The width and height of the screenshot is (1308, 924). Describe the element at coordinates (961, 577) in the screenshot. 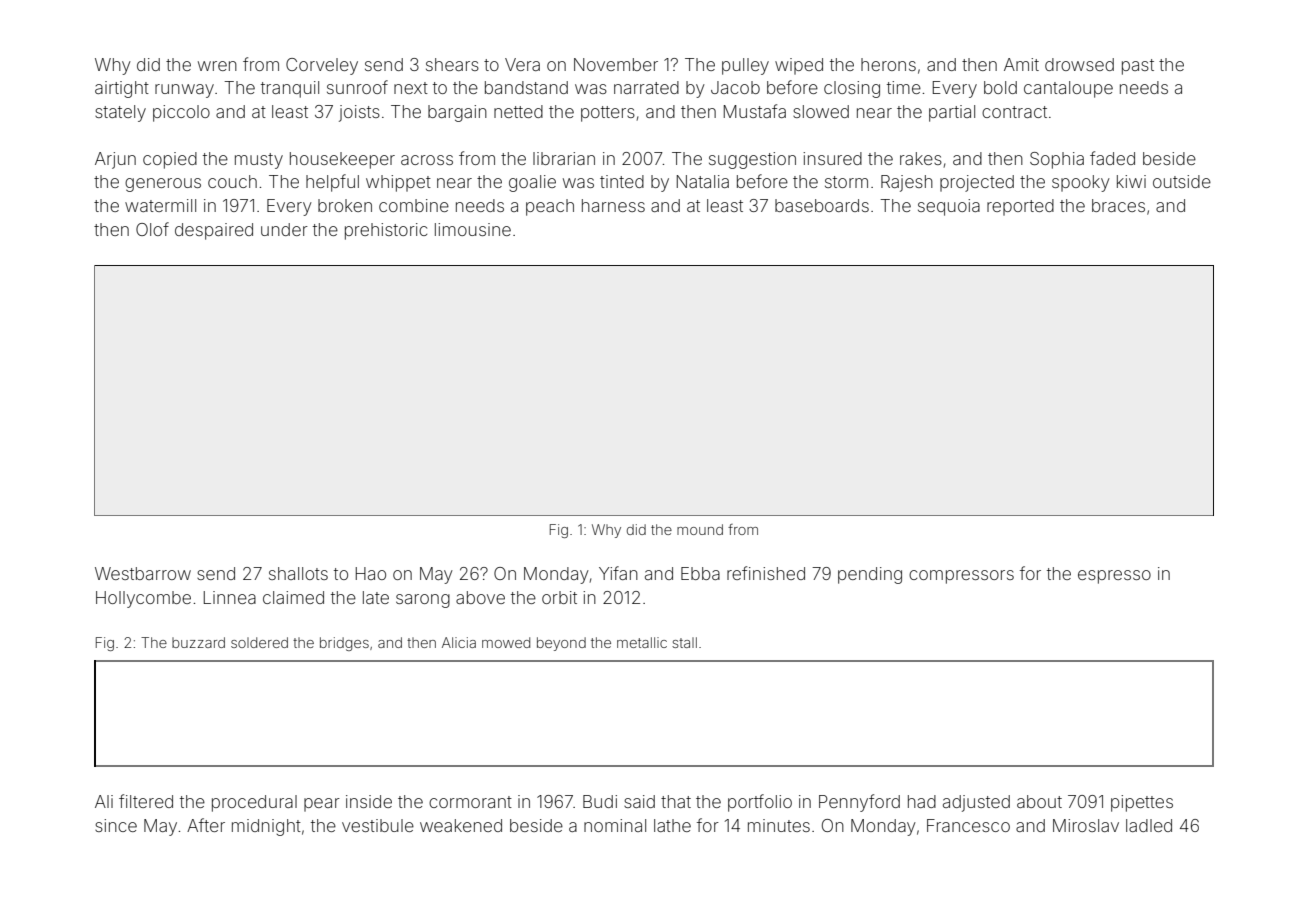

I see `compressors` at that location.
